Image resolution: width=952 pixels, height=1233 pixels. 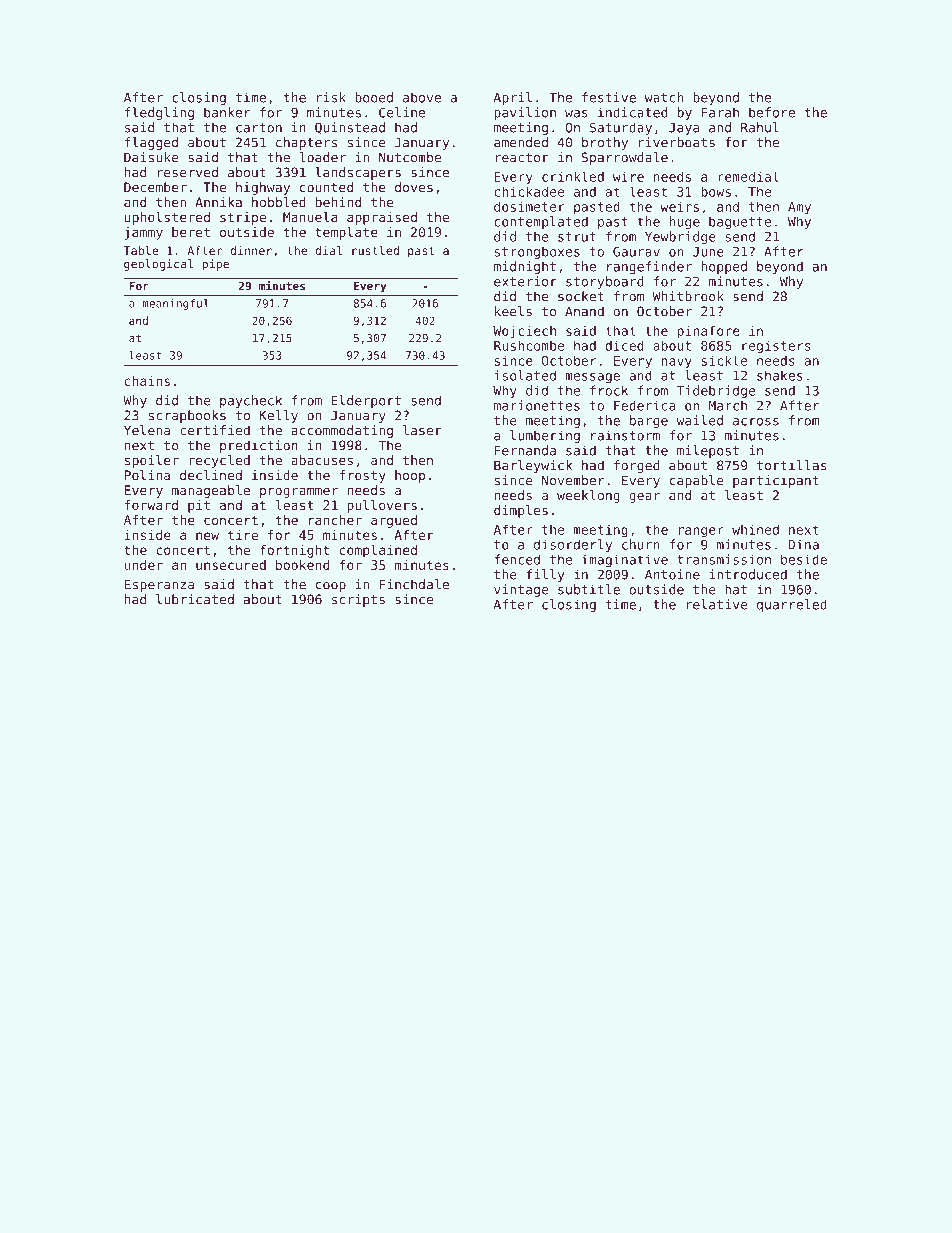 I want to click on chains, so click(x=147, y=381).
